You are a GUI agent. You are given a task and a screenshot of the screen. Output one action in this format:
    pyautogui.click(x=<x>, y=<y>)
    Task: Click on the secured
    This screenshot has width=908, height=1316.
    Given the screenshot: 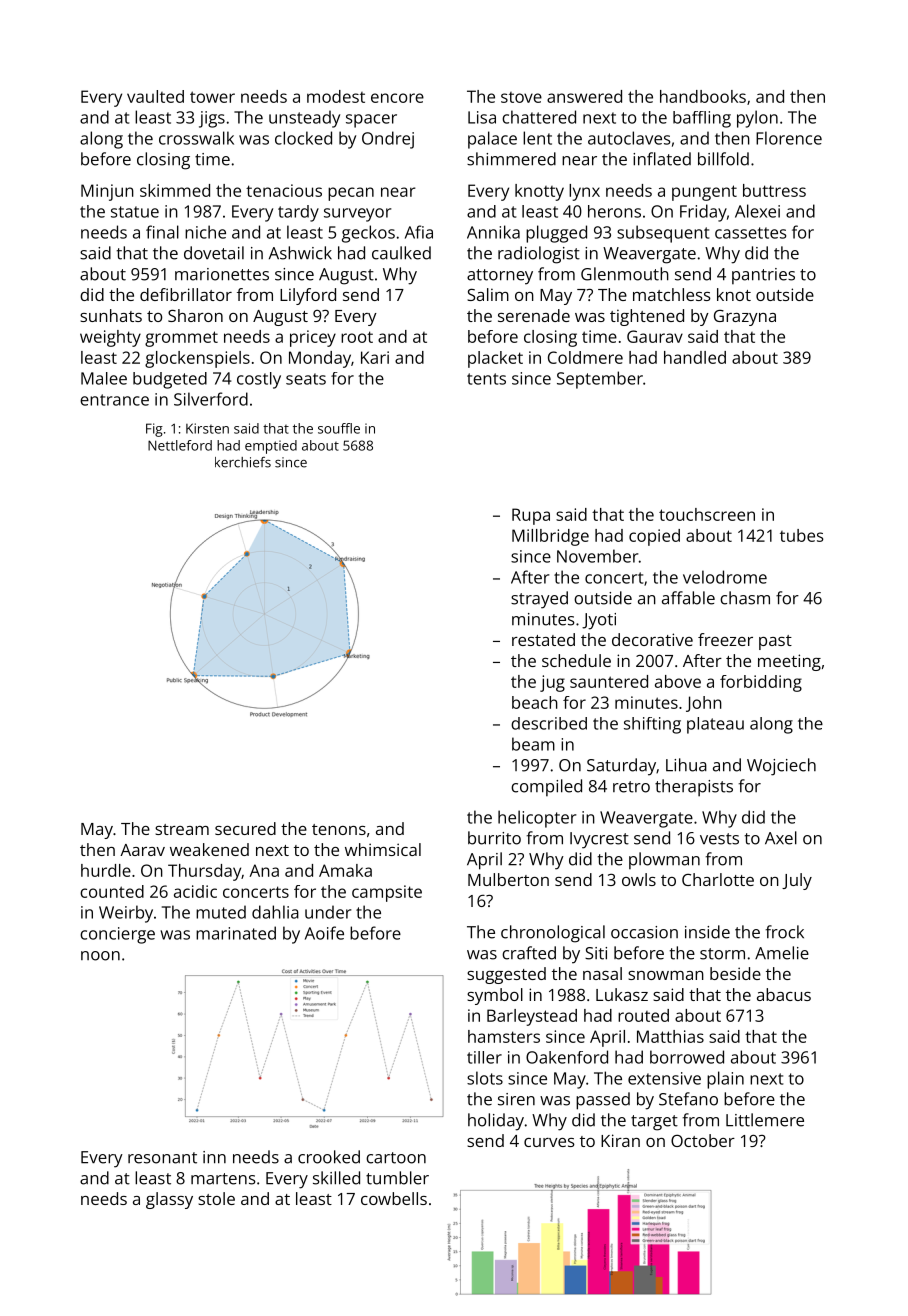 What is the action you would take?
    pyautogui.click(x=245, y=828)
